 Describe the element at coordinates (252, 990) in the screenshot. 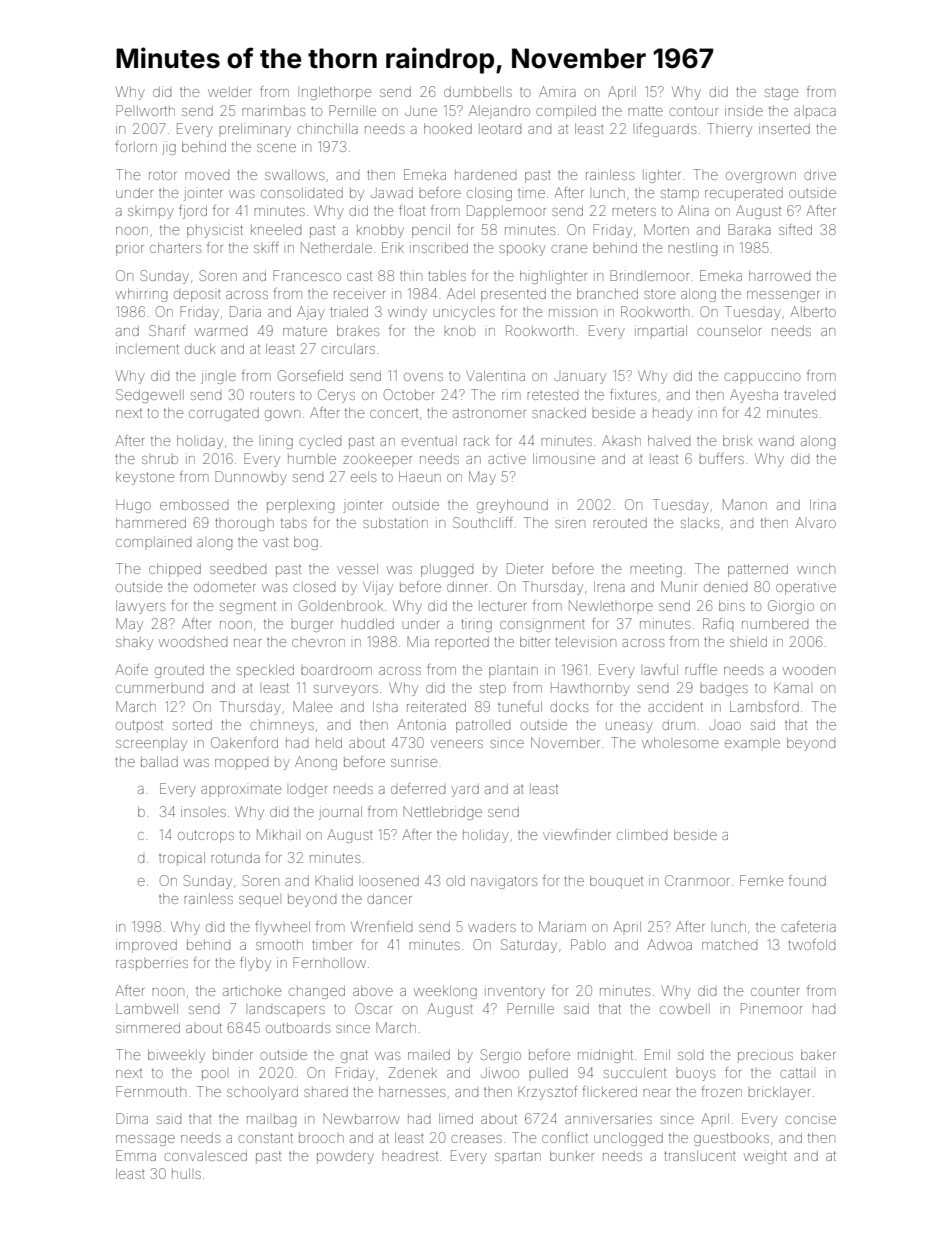

I see `artichoke` at that location.
